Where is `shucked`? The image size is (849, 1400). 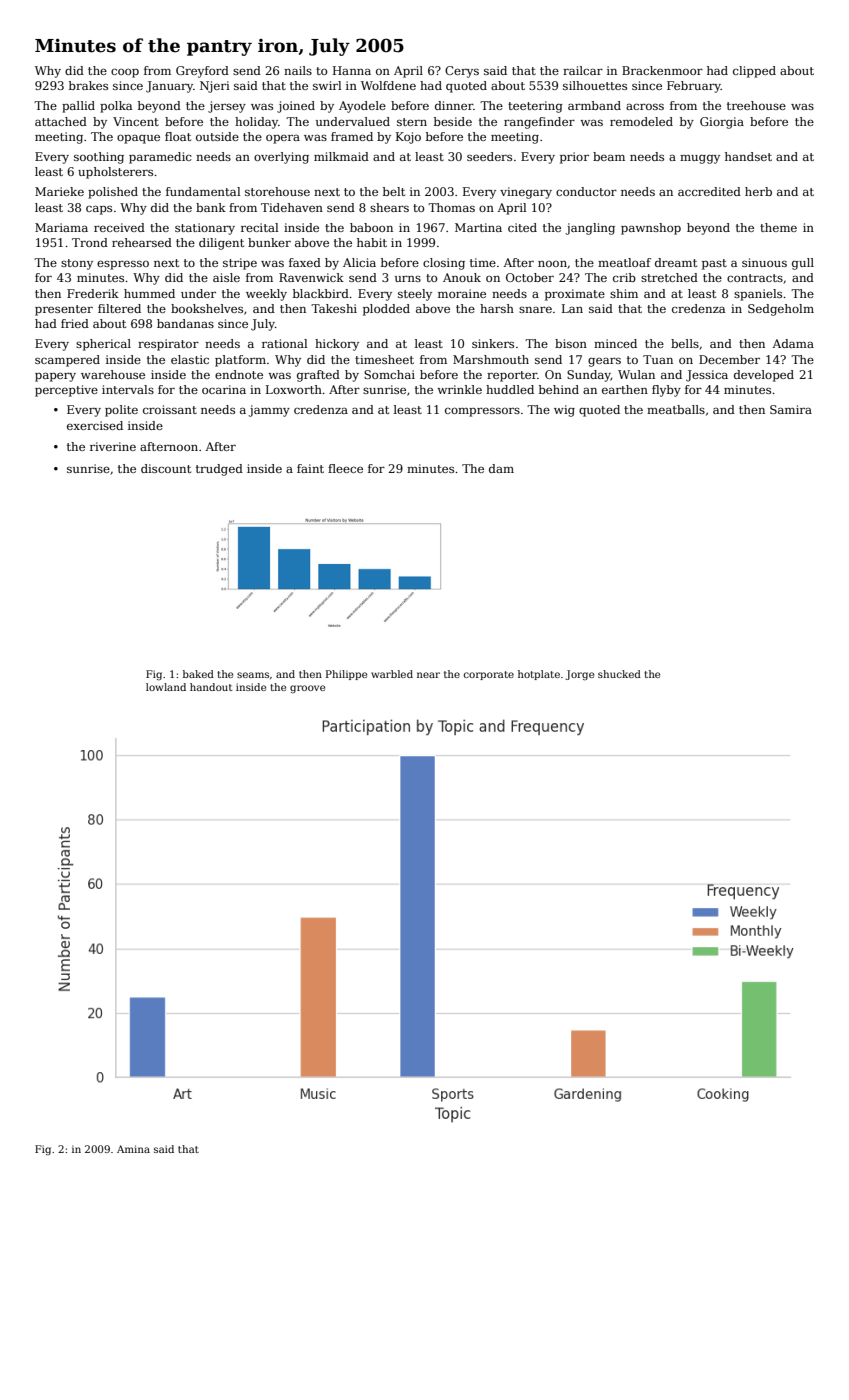
shucked is located at coordinates (619, 674).
